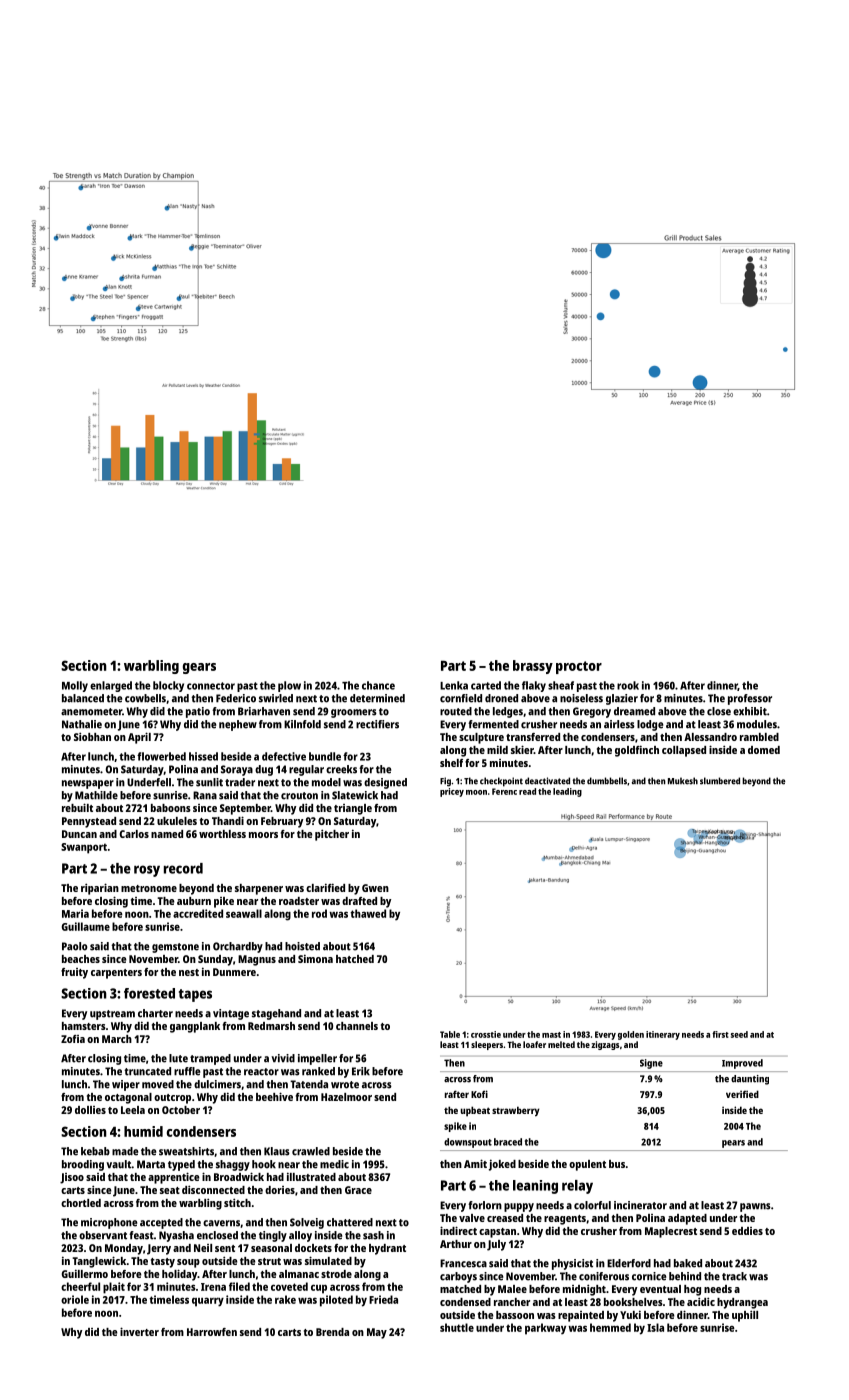 This document has width=849, height=1400. Describe the element at coordinates (171, 808) in the document. I see `baboons` at that location.
